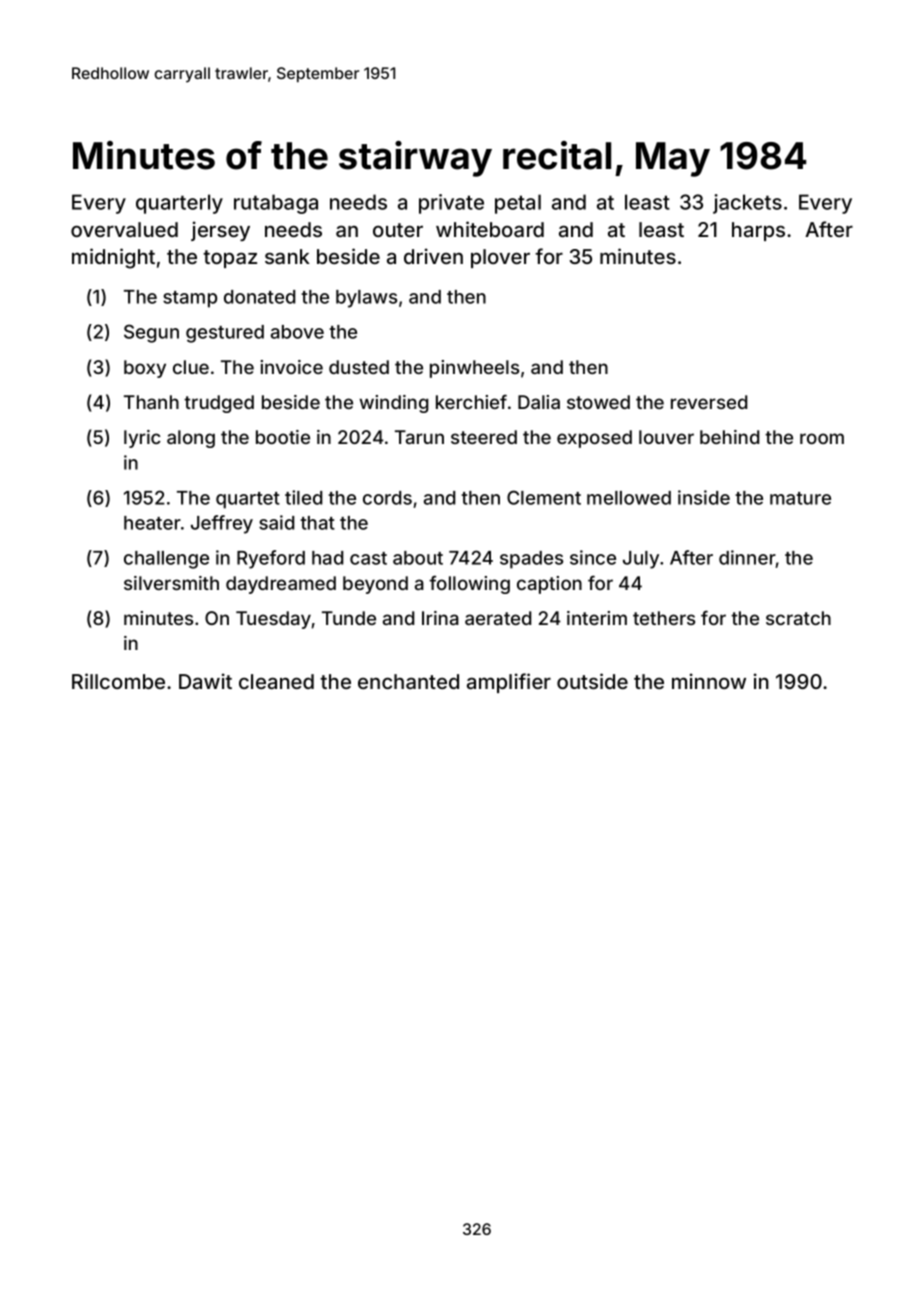 The width and height of the screenshot is (924, 1311). What do you see at coordinates (500, 258) in the screenshot?
I see `plover` at bounding box center [500, 258].
